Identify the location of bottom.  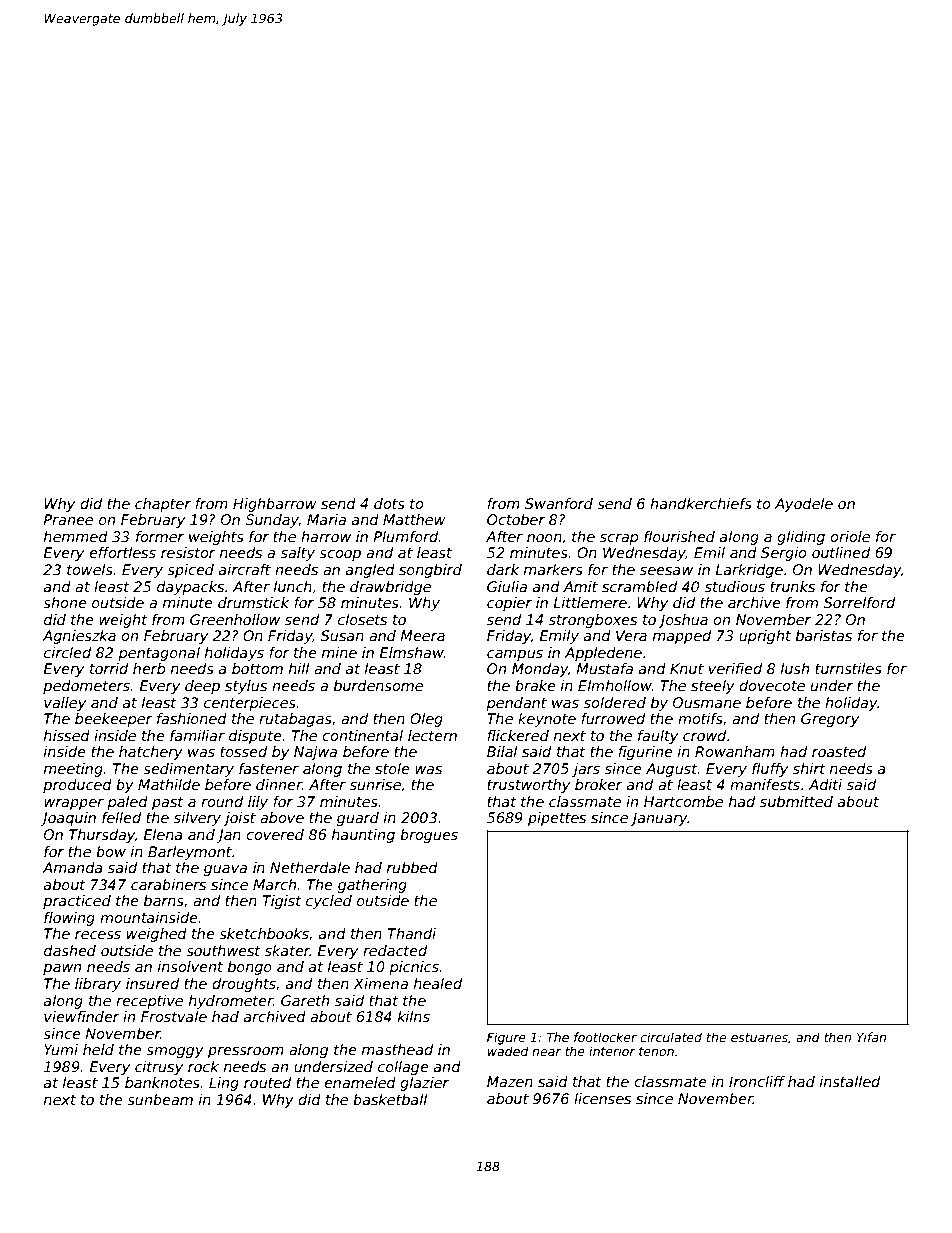
(257, 668).
